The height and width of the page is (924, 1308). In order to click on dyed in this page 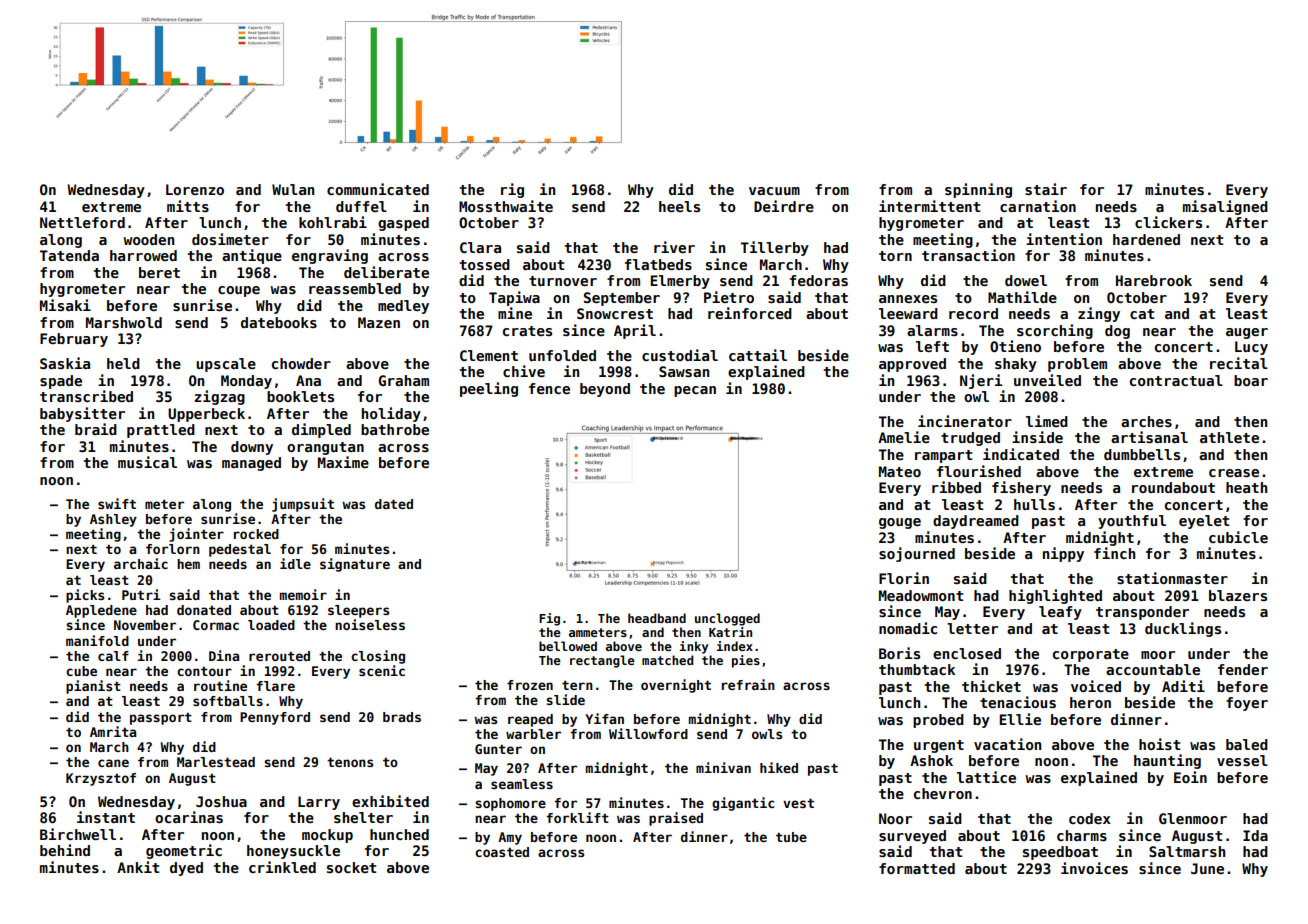, I will do `click(186, 869)`.
